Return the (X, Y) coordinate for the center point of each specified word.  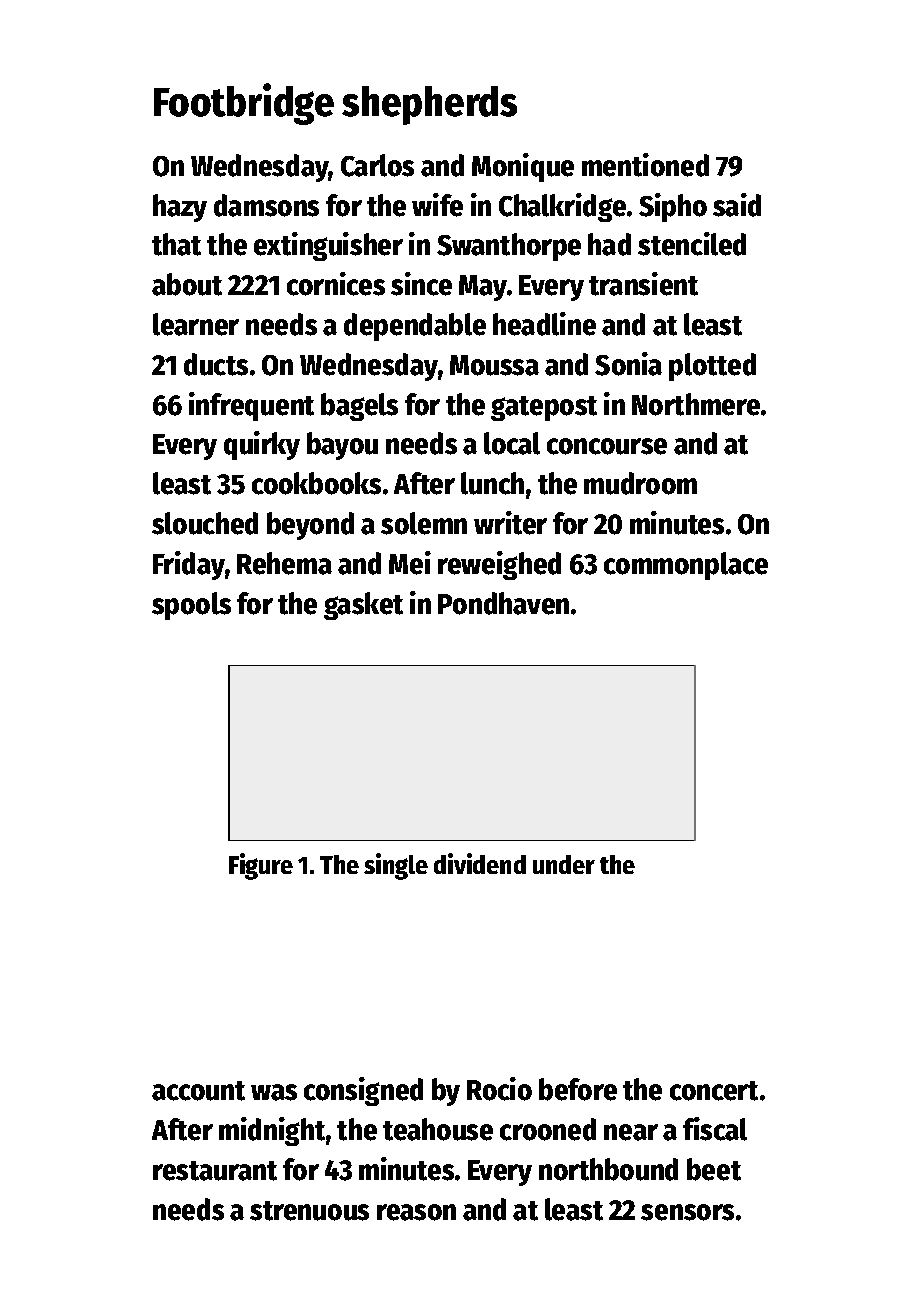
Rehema (284, 563)
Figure (261, 866)
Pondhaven (503, 603)
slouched (205, 523)
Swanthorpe (509, 247)
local (512, 443)
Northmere (696, 404)
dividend (480, 863)
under (564, 864)
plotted (712, 367)
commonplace (686, 566)
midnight (272, 1131)
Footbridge (244, 104)
